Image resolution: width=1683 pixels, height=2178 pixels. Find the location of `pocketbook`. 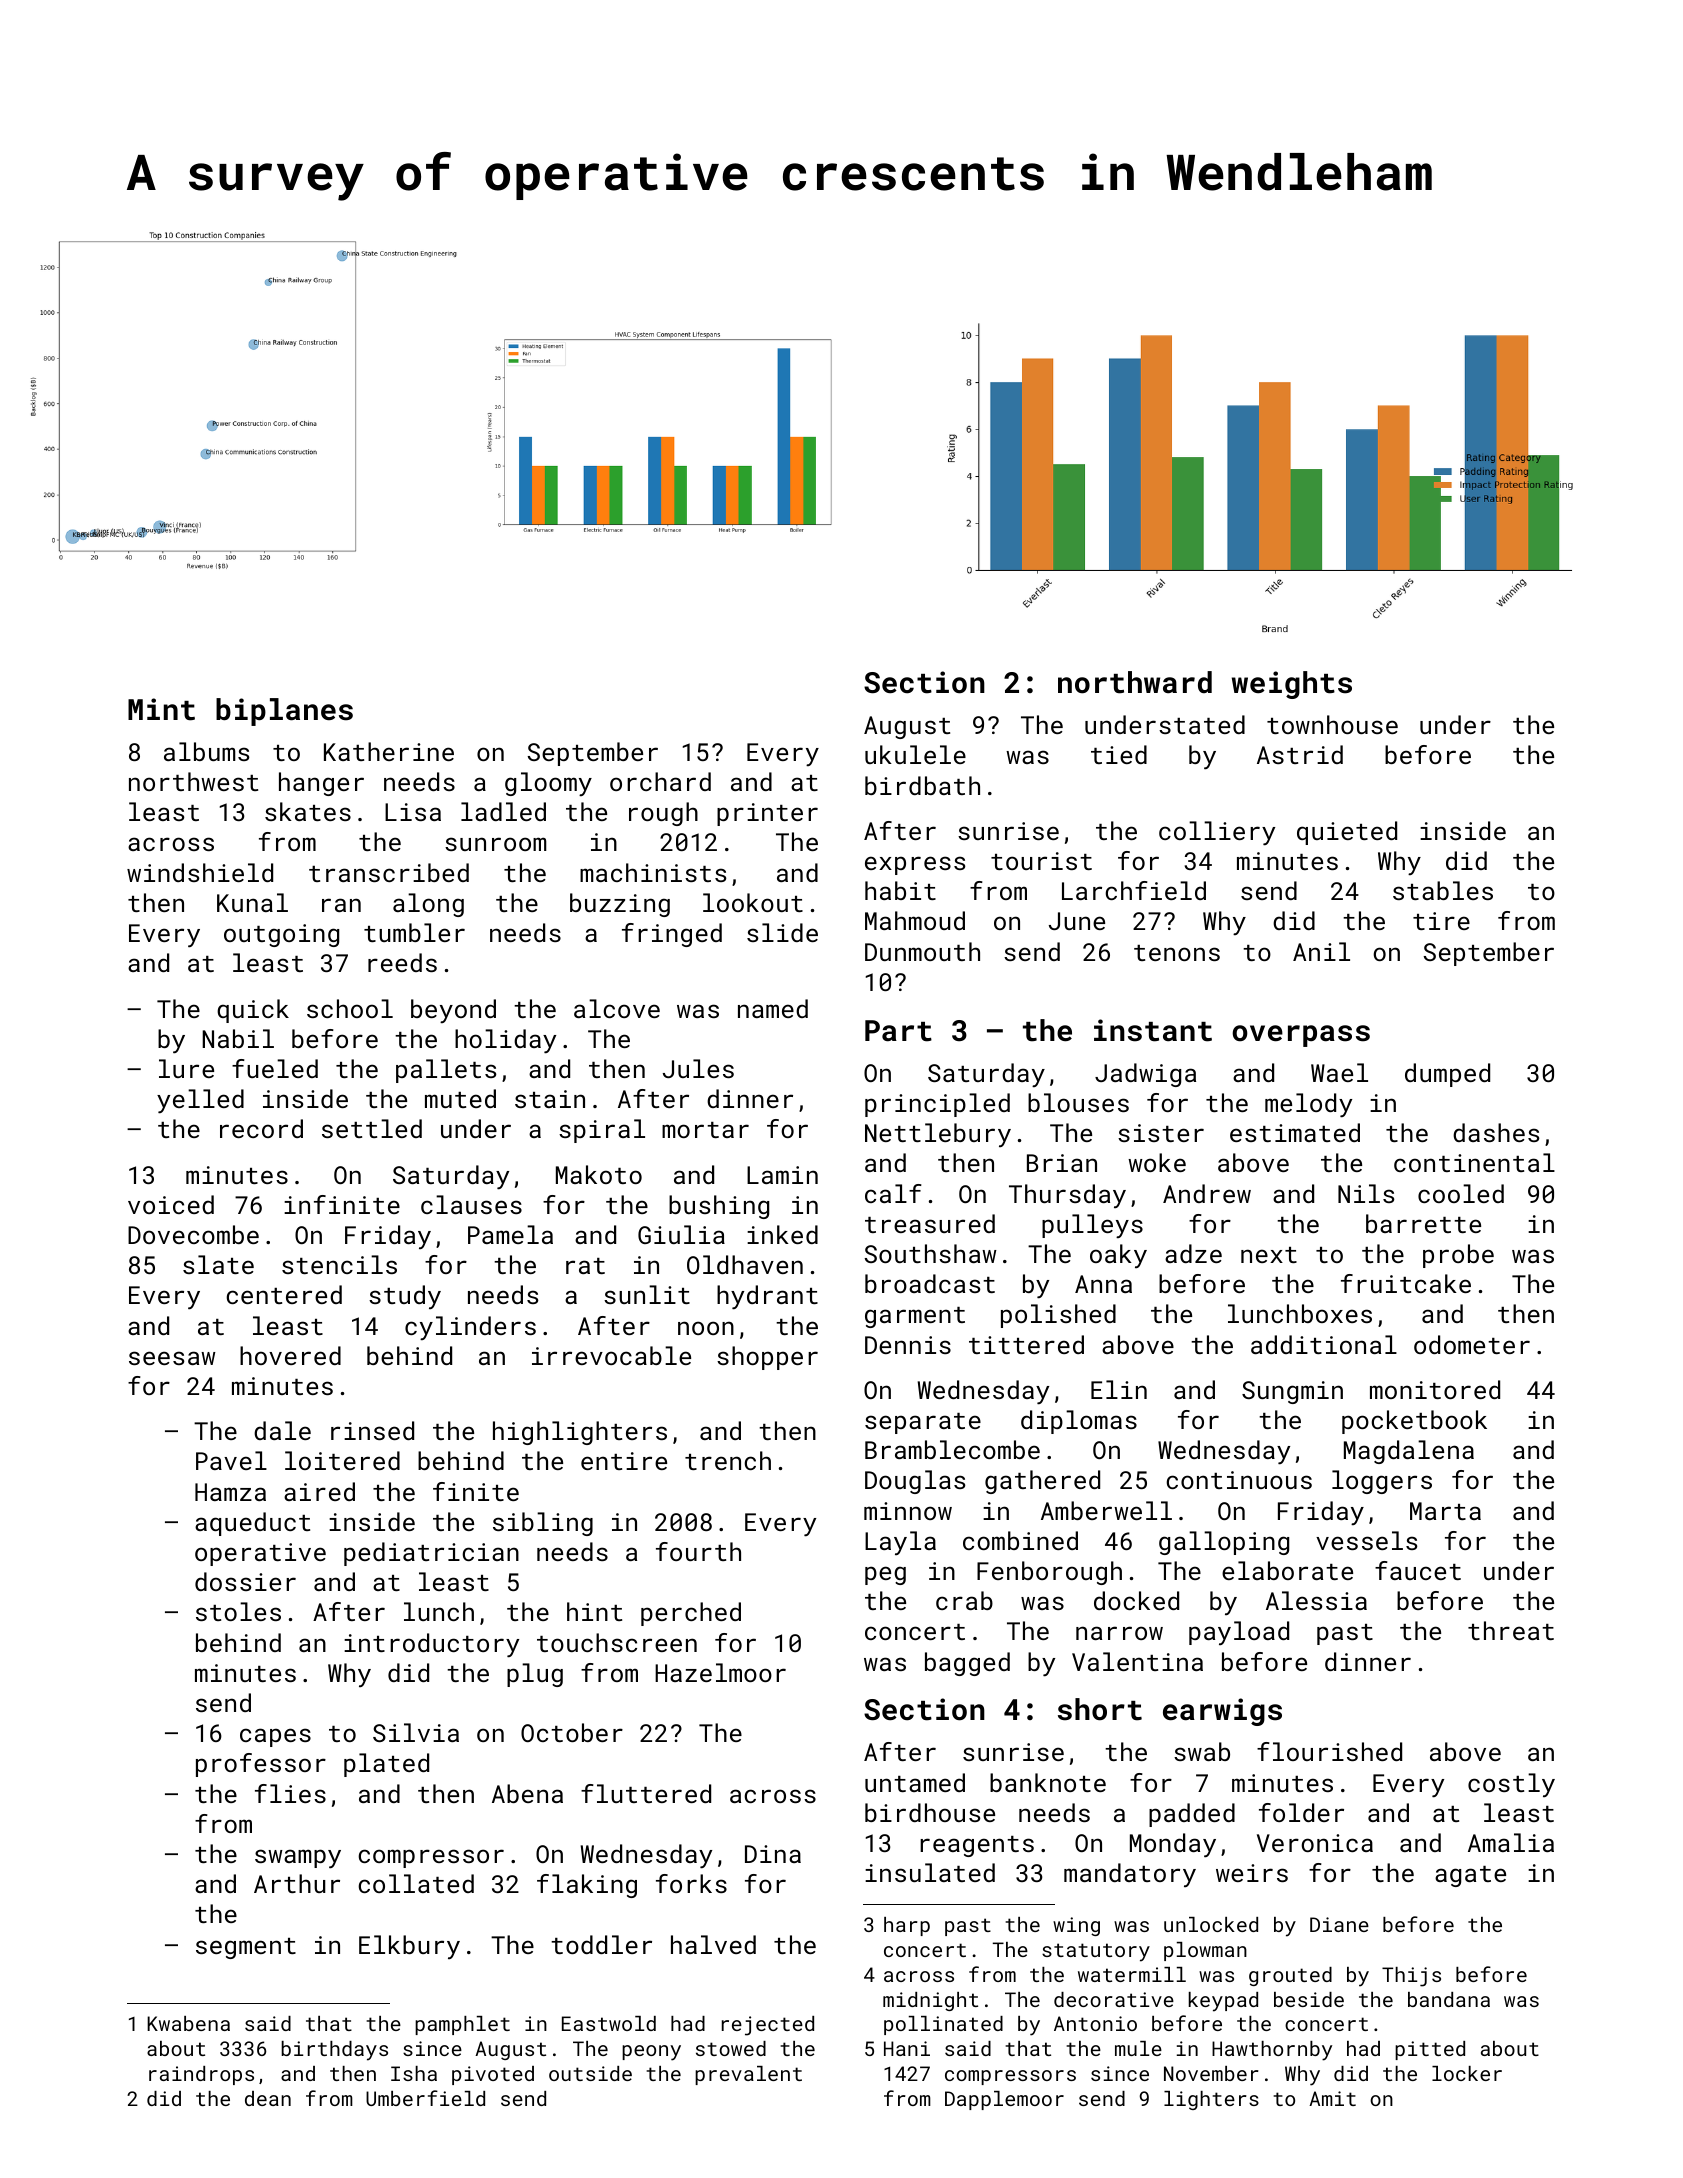

pocketbook is located at coordinates (1414, 1422).
